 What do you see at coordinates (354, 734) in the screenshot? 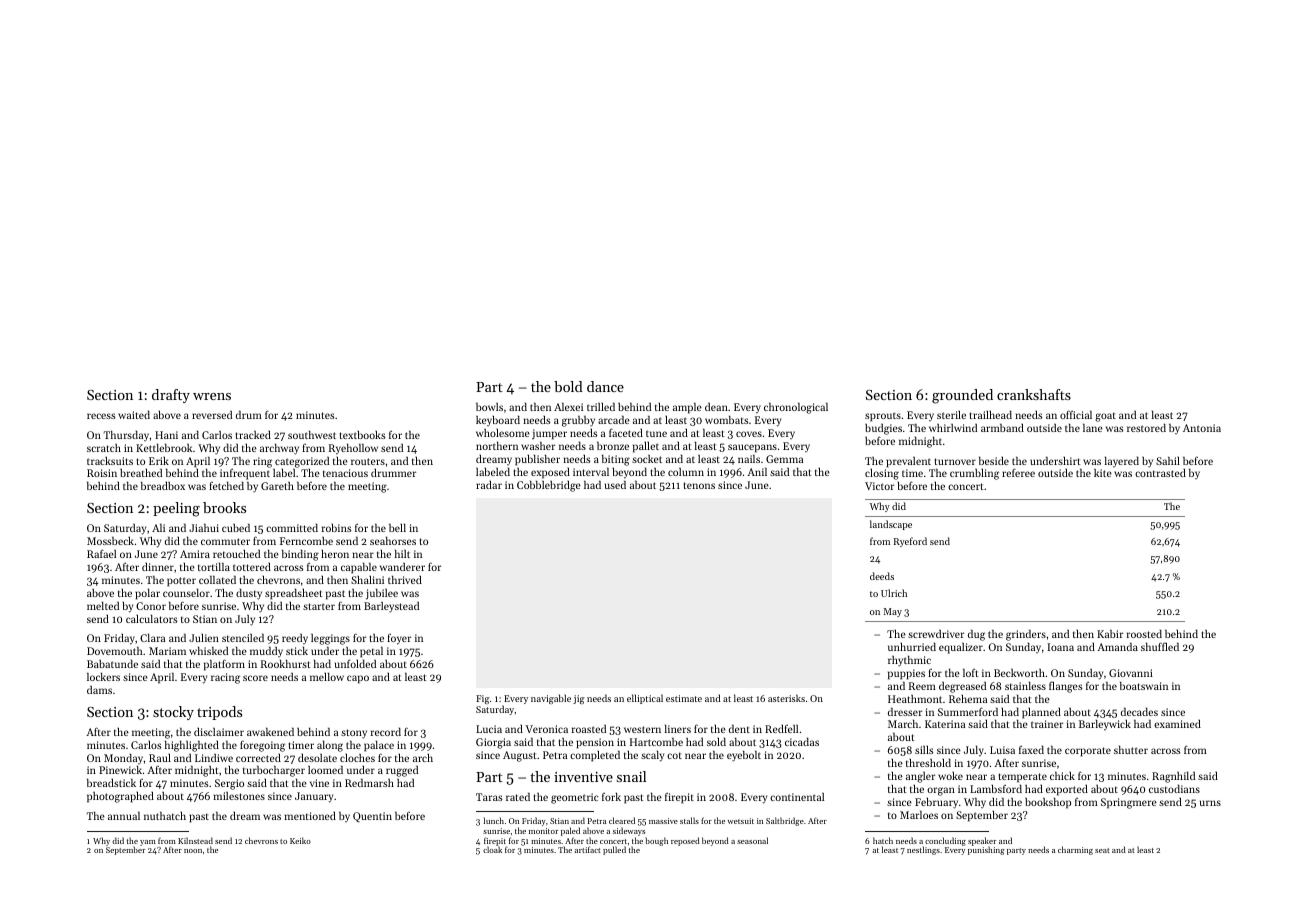
I see `stony` at bounding box center [354, 734].
